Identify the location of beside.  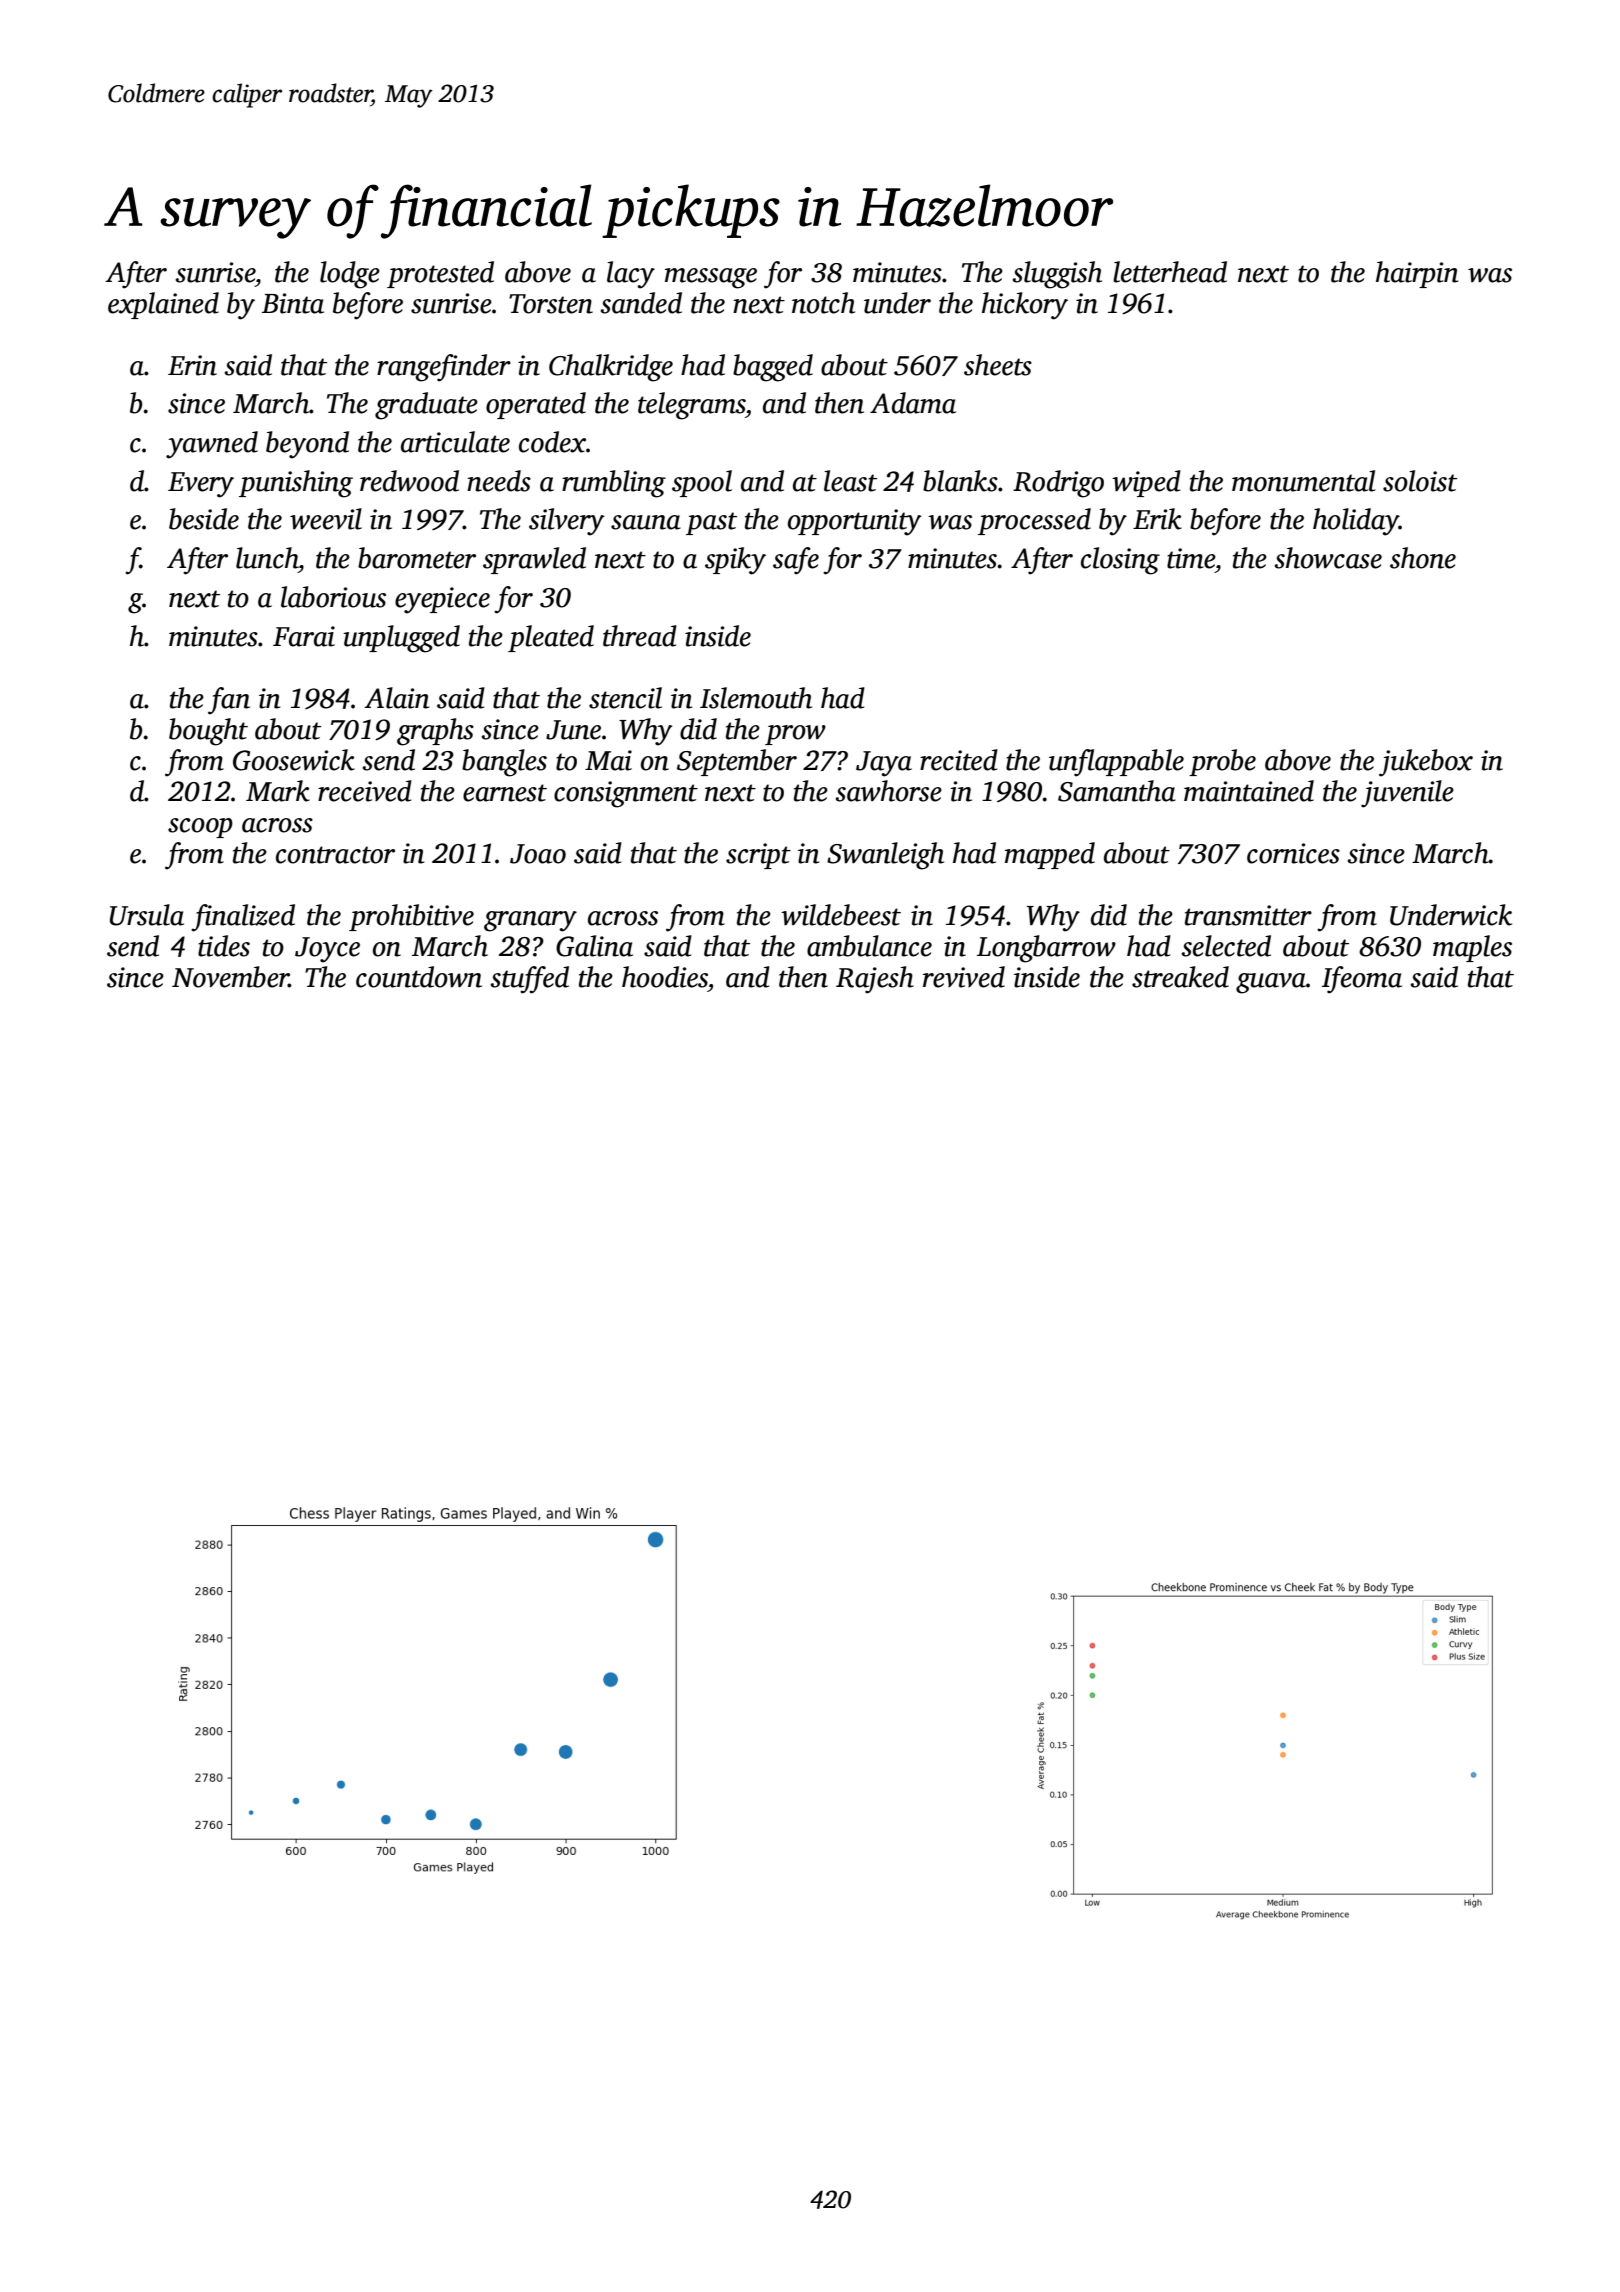
(204, 519).
